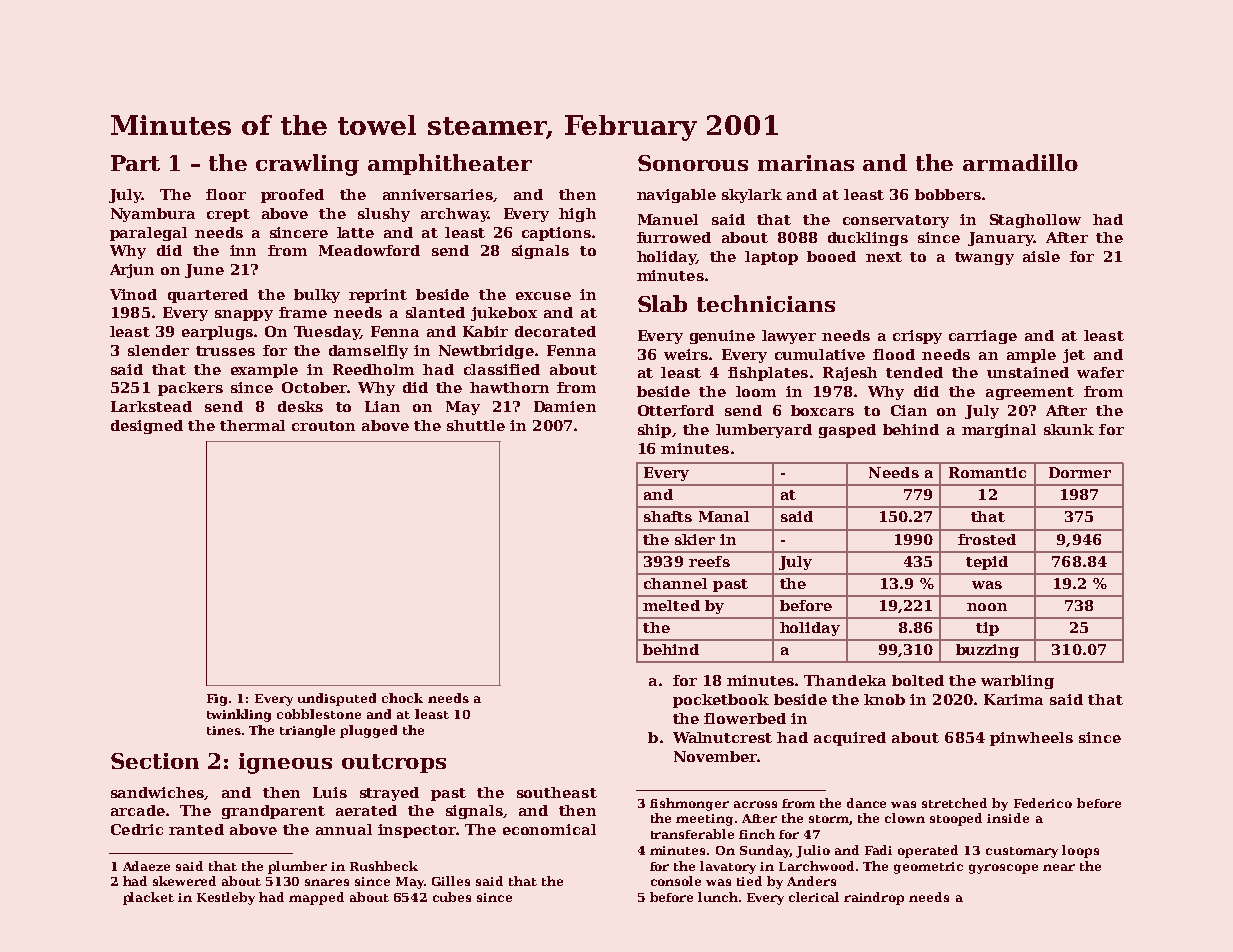  What do you see at coordinates (323, 426) in the document?
I see `crouton` at bounding box center [323, 426].
